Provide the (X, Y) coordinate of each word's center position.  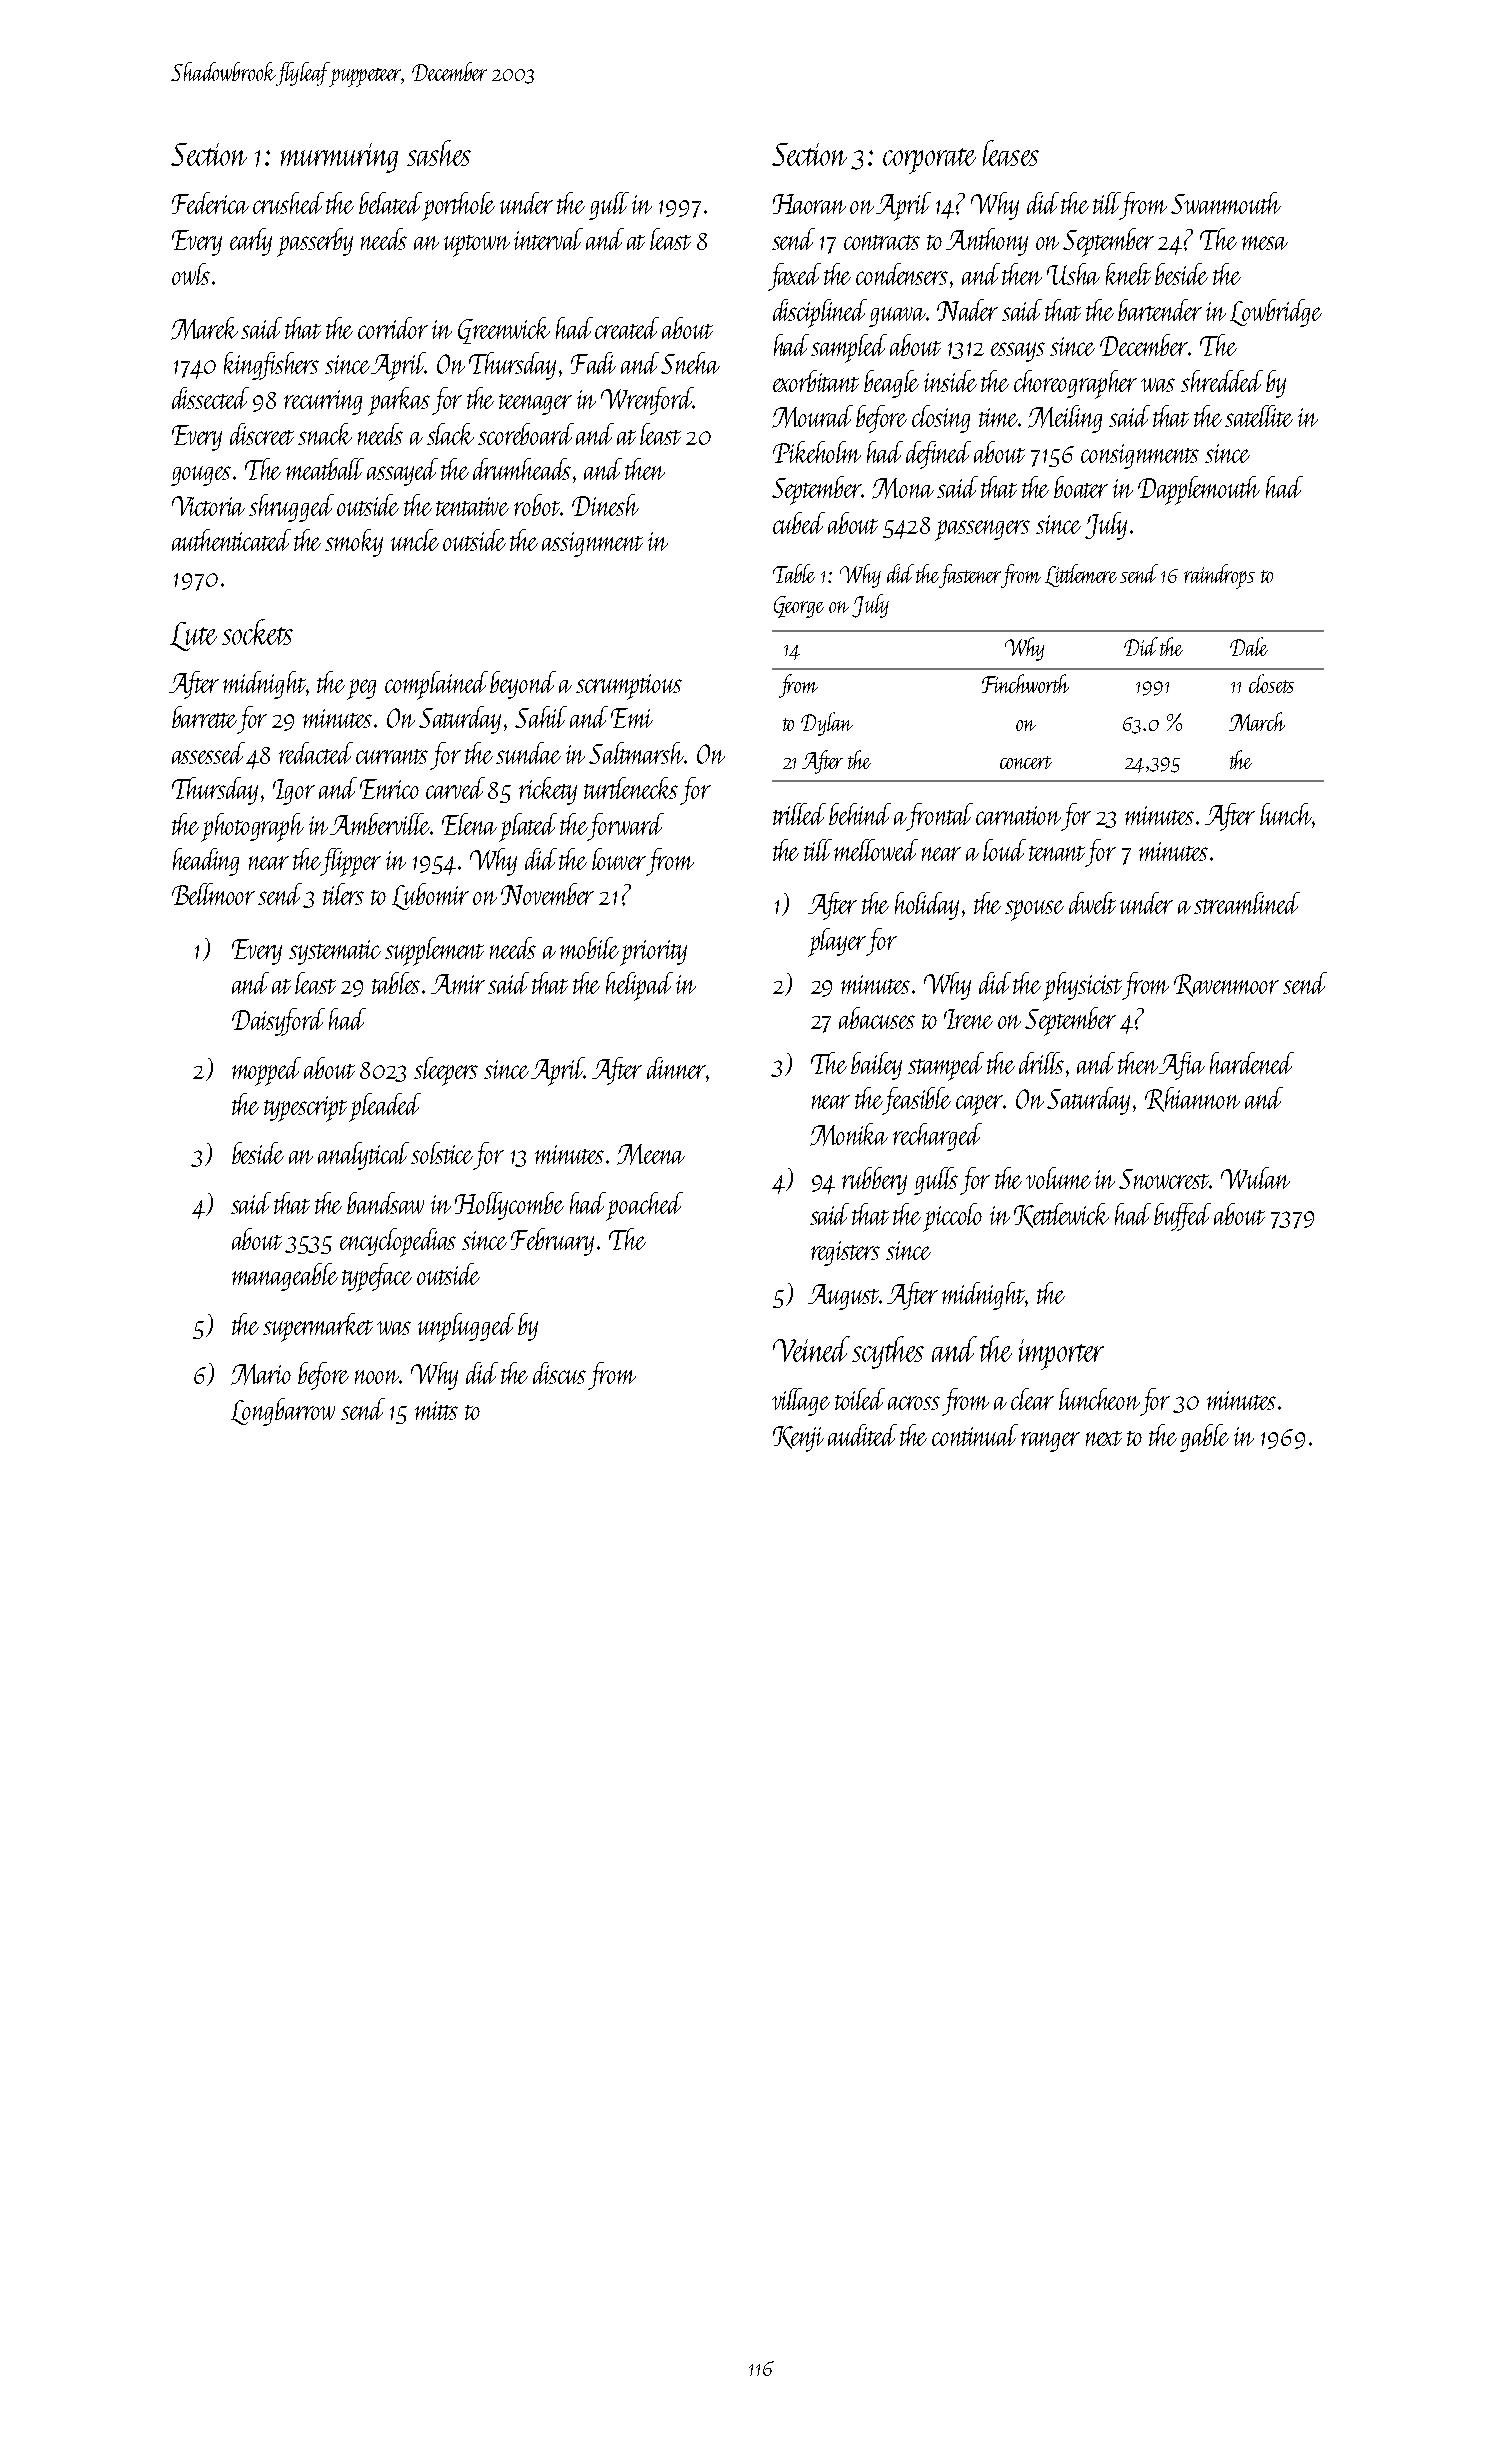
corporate (929, 161)
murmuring (339, 158)
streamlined (1247, 903)
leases (1011, 153)
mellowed (876, 850)
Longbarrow (283, 1412)
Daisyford (278, 1022)
